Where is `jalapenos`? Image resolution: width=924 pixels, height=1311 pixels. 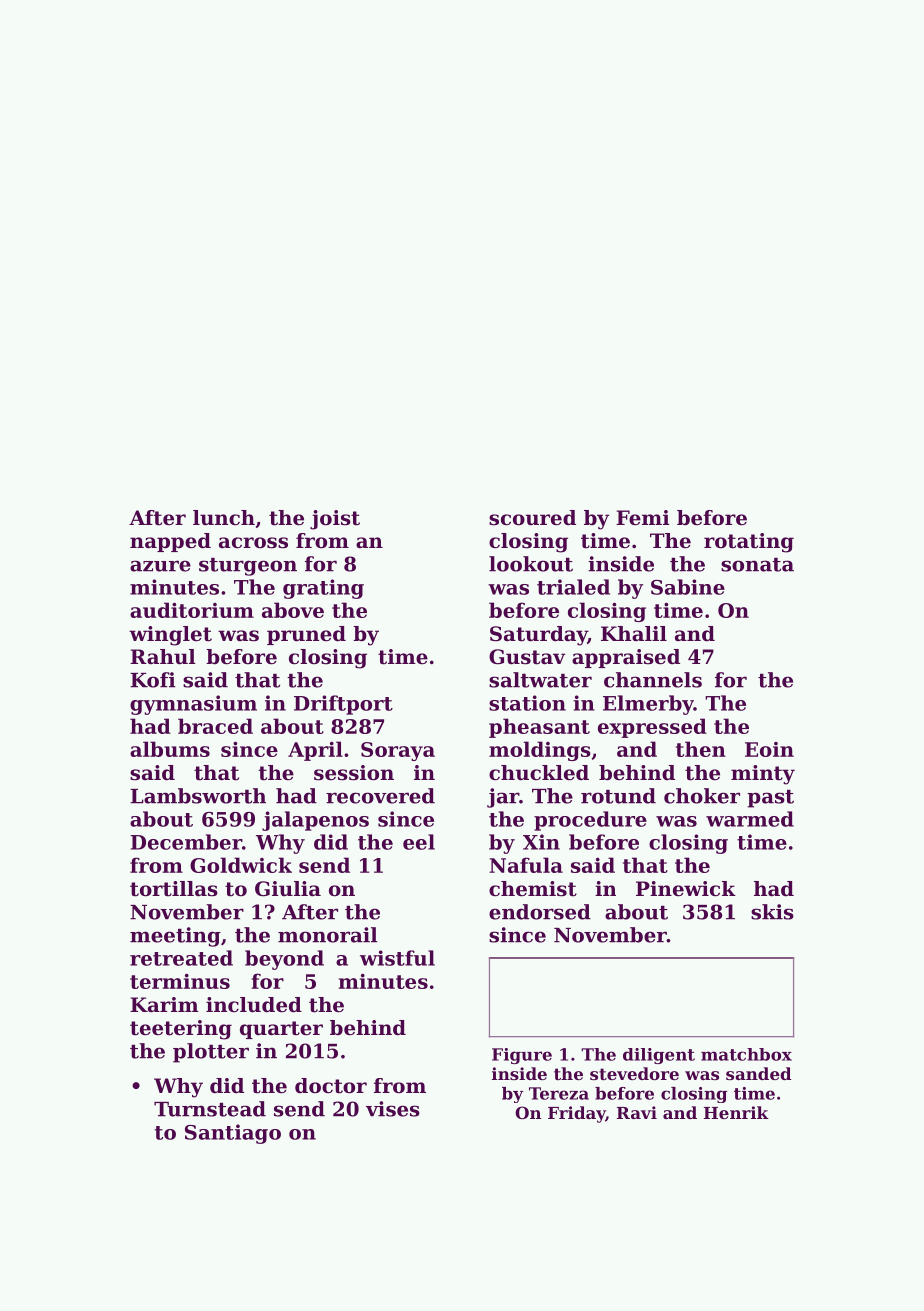
jalapenos is located at coordinates (315, 821).
